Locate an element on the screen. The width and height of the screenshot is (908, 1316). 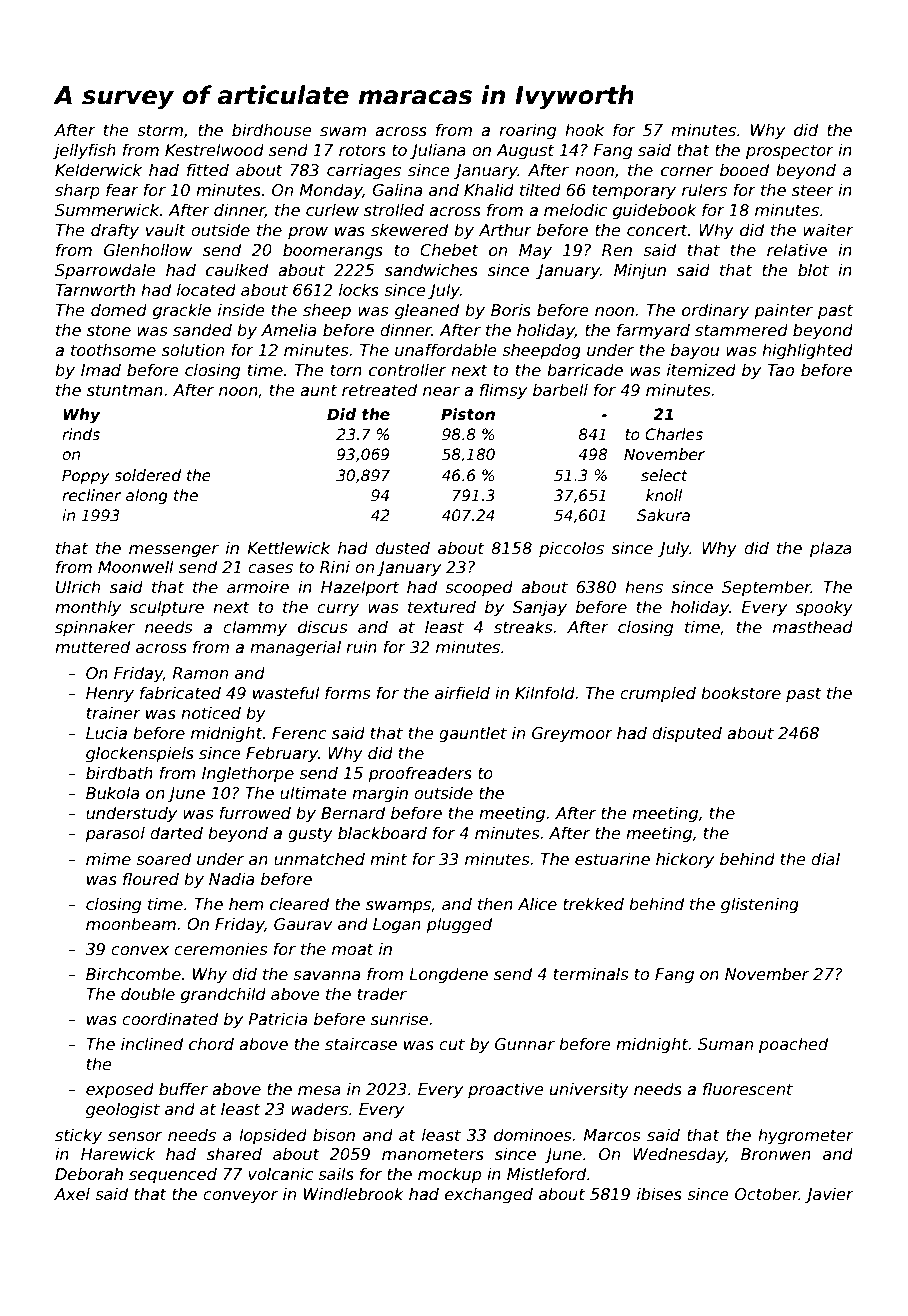
along is located at coordinates (147, 496).
